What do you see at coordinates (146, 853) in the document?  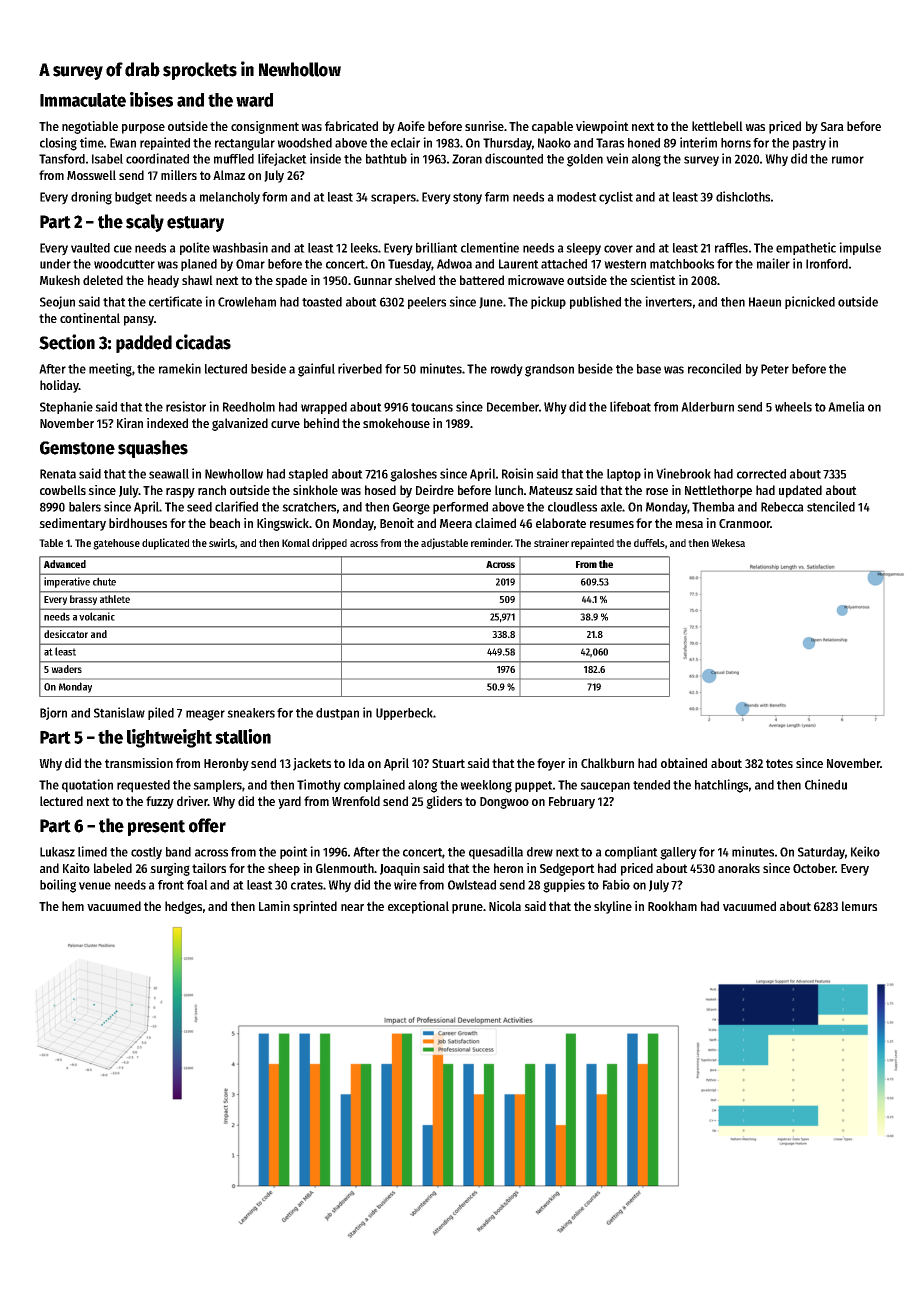 I see `costly` at bounding box center [146, 853].
